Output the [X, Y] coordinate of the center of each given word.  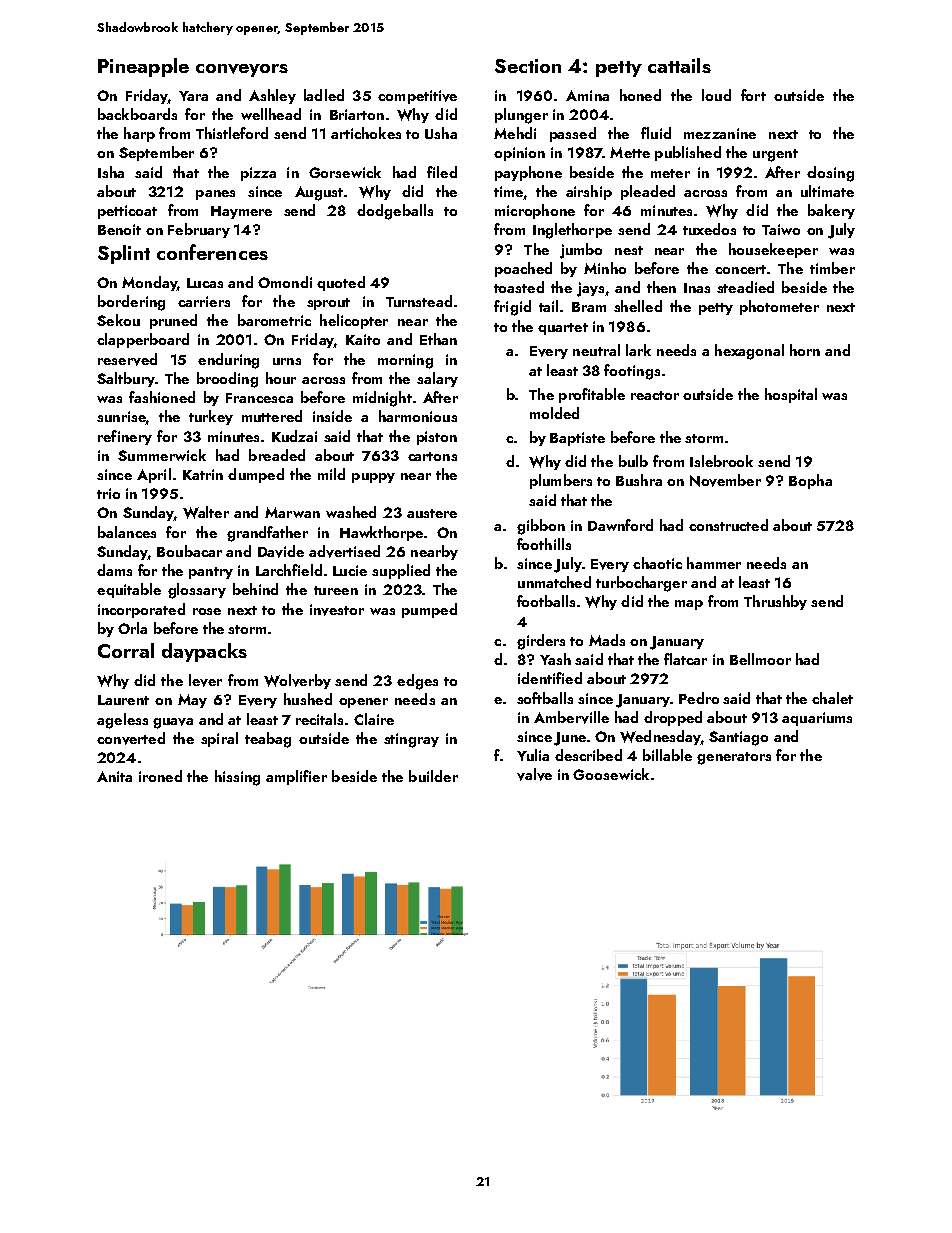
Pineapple [143, 67]
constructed [728, 525]
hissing [237, 778]
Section [528, 66]
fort [753, 95]
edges [417, 682]
